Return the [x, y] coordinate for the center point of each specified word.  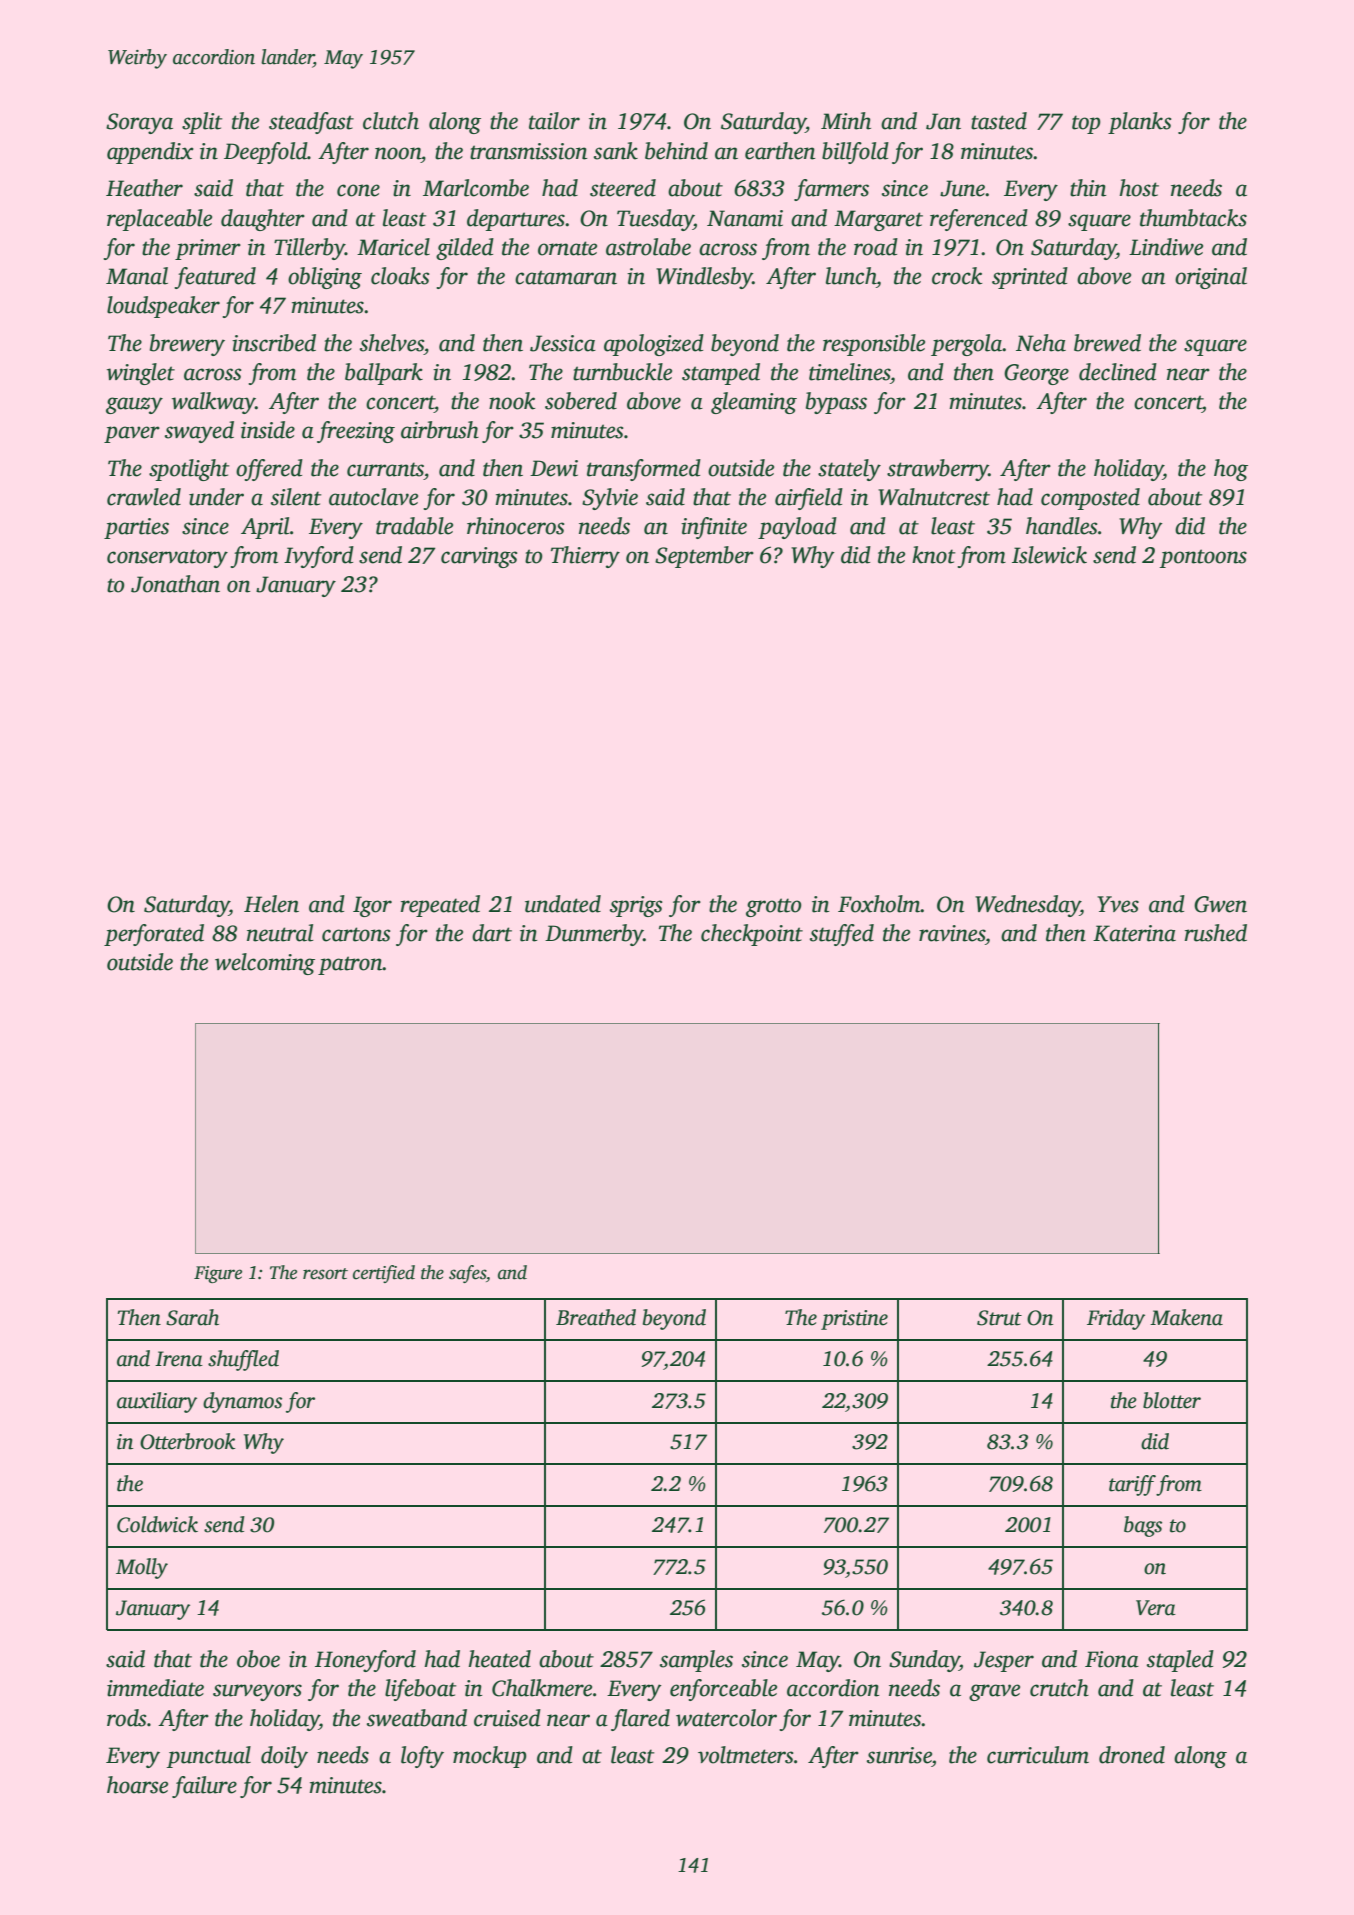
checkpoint [752, 935]
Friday [1116, 1319]
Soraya [139, 123]
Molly [142, 1568]
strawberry [938, 470]
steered [623, 188]
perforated [154, 935]
